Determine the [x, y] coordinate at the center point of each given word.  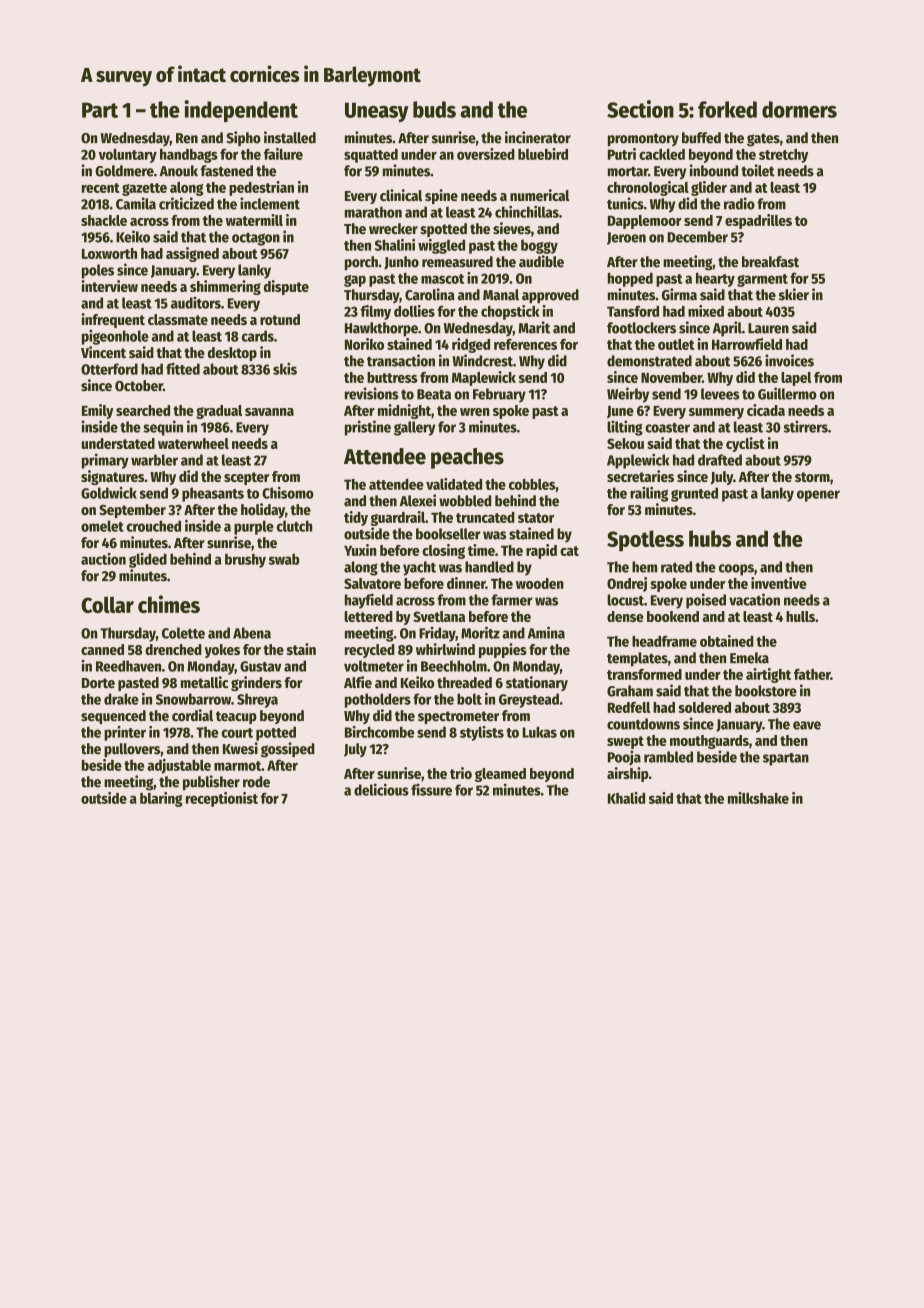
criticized [186, 203]
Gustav [261, 666]
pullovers [132, 750]
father [812, 674]
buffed [701, 138]
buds [434, 109]
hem [644, 567]
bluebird [543, 154]
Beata [434, 394]
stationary [537, 683]
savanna [269, 412]
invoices [789, 360]
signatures [112, 477]
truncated [485, 517]
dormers [799, 109]
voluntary [128, 156]
